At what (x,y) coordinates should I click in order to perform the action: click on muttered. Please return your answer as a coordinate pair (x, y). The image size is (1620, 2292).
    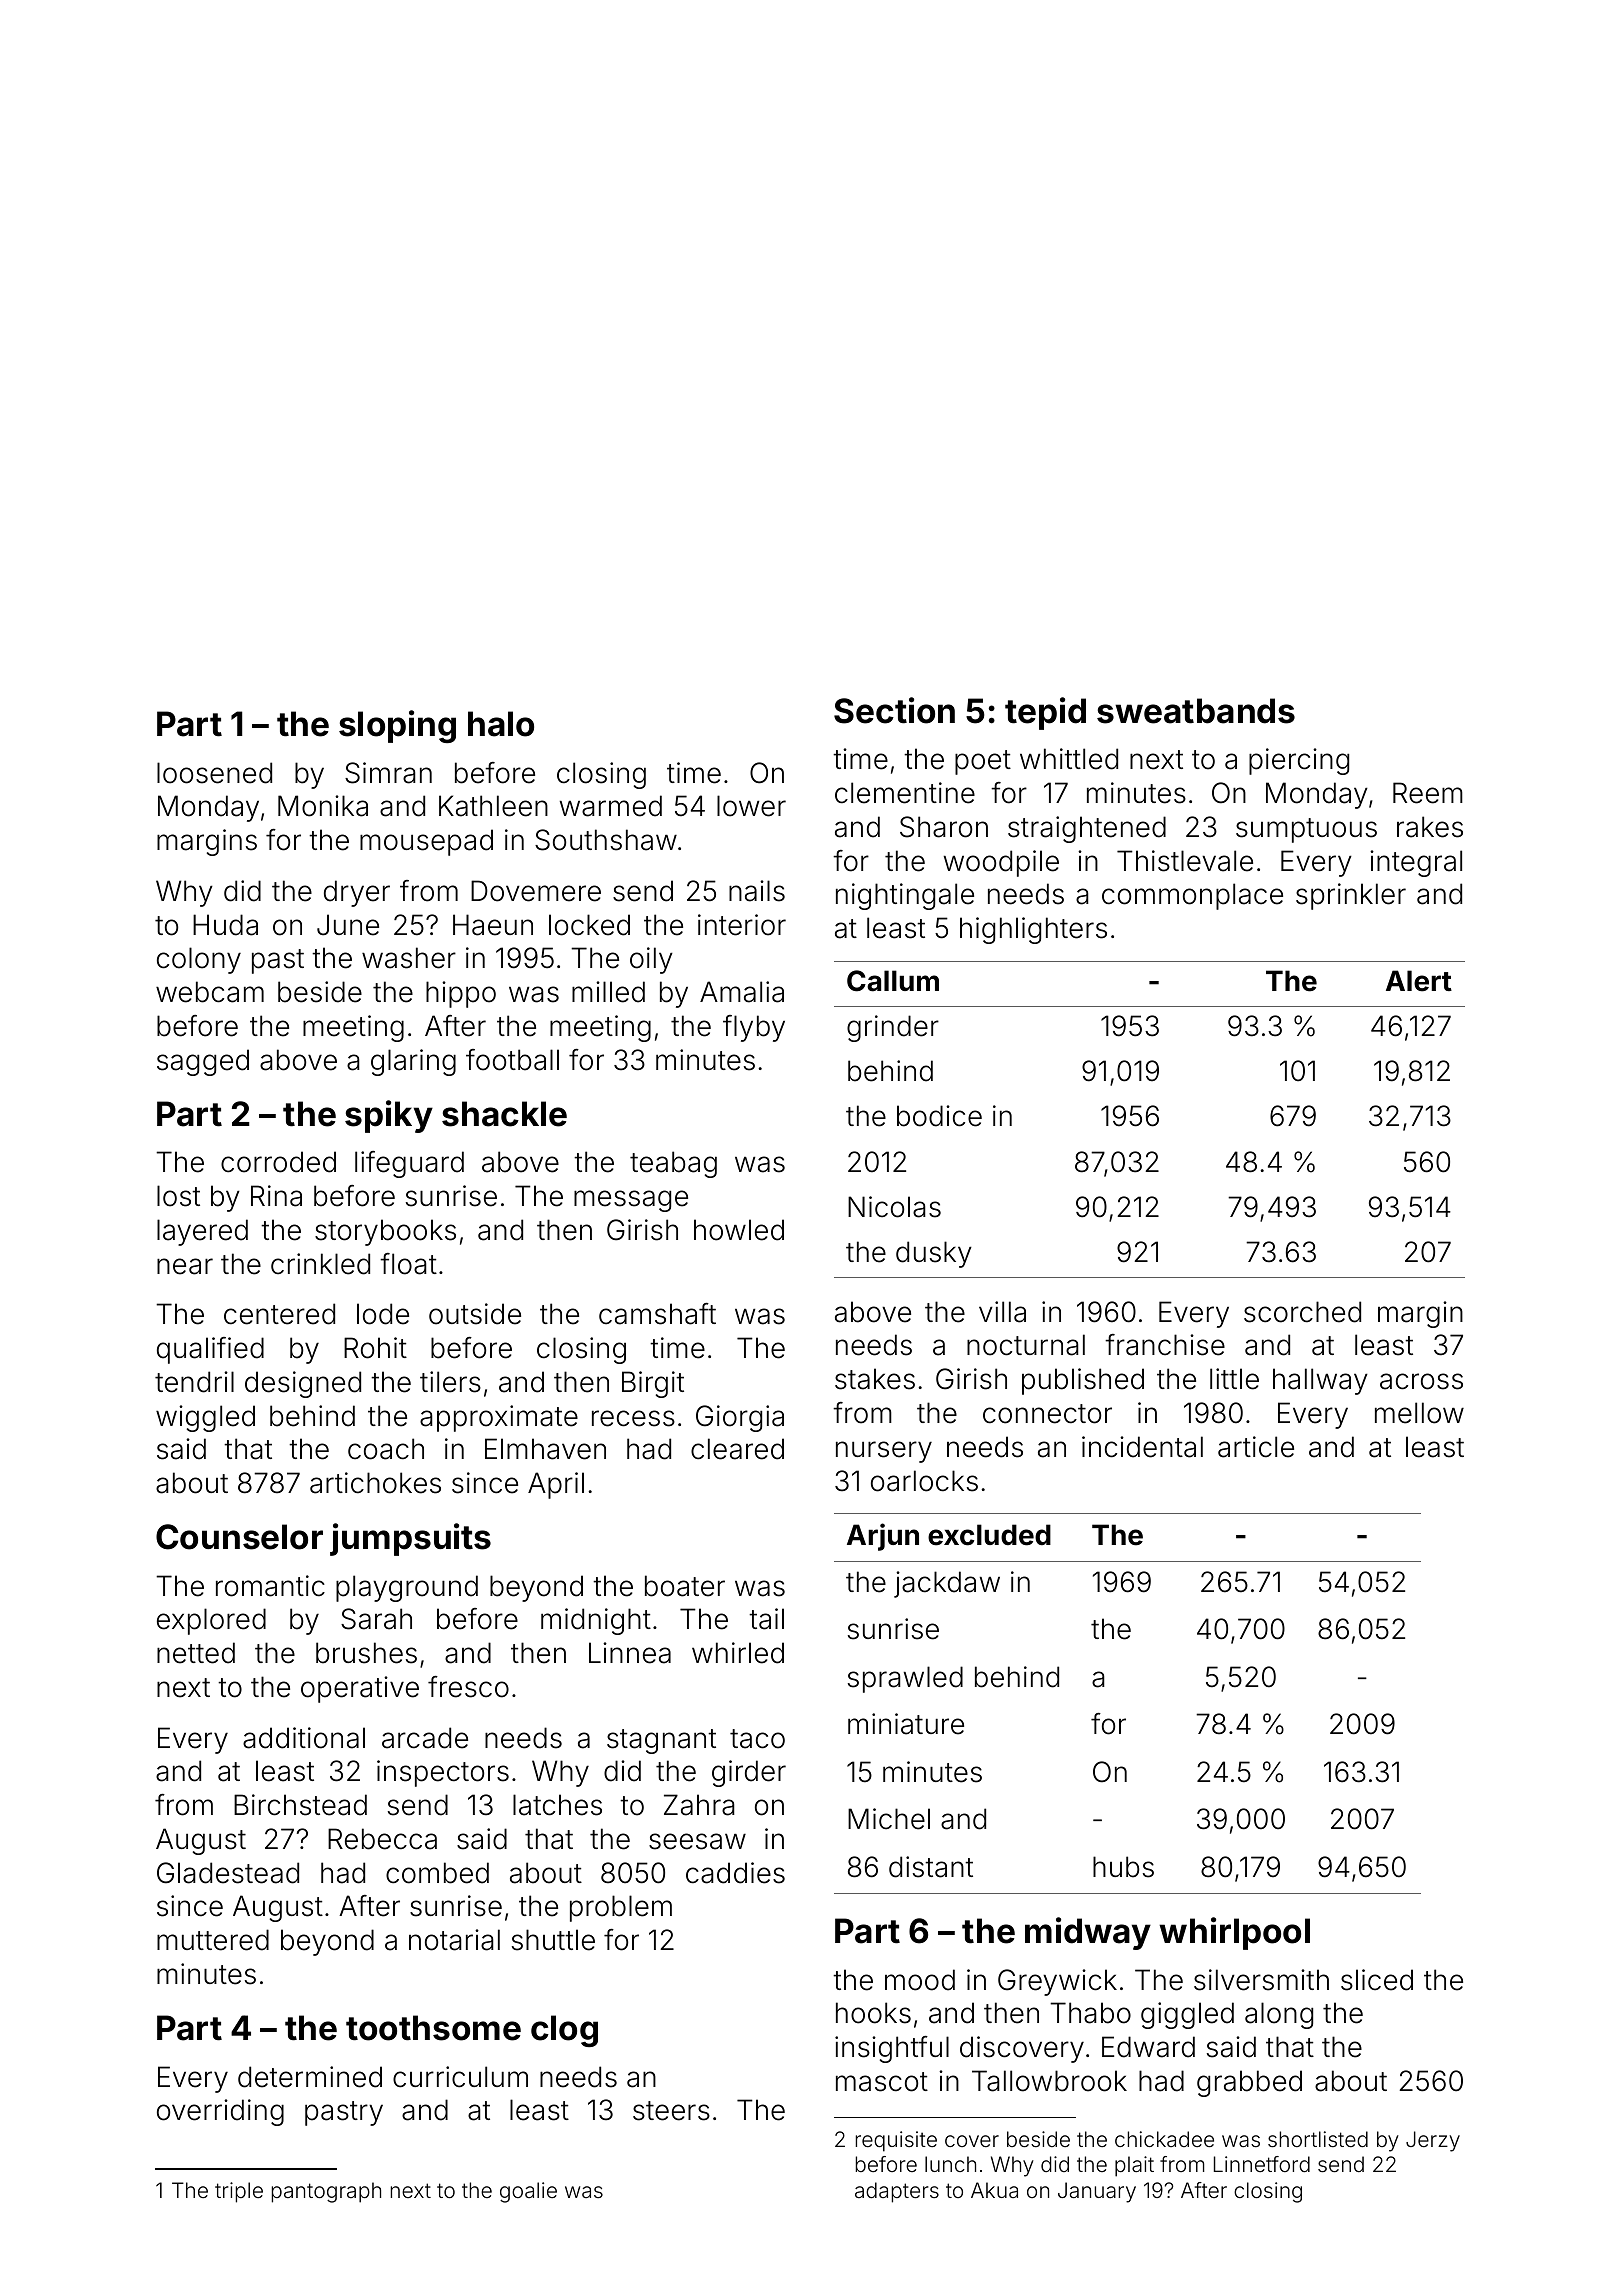
    Looking at the image, I should click on (213, 1940).
